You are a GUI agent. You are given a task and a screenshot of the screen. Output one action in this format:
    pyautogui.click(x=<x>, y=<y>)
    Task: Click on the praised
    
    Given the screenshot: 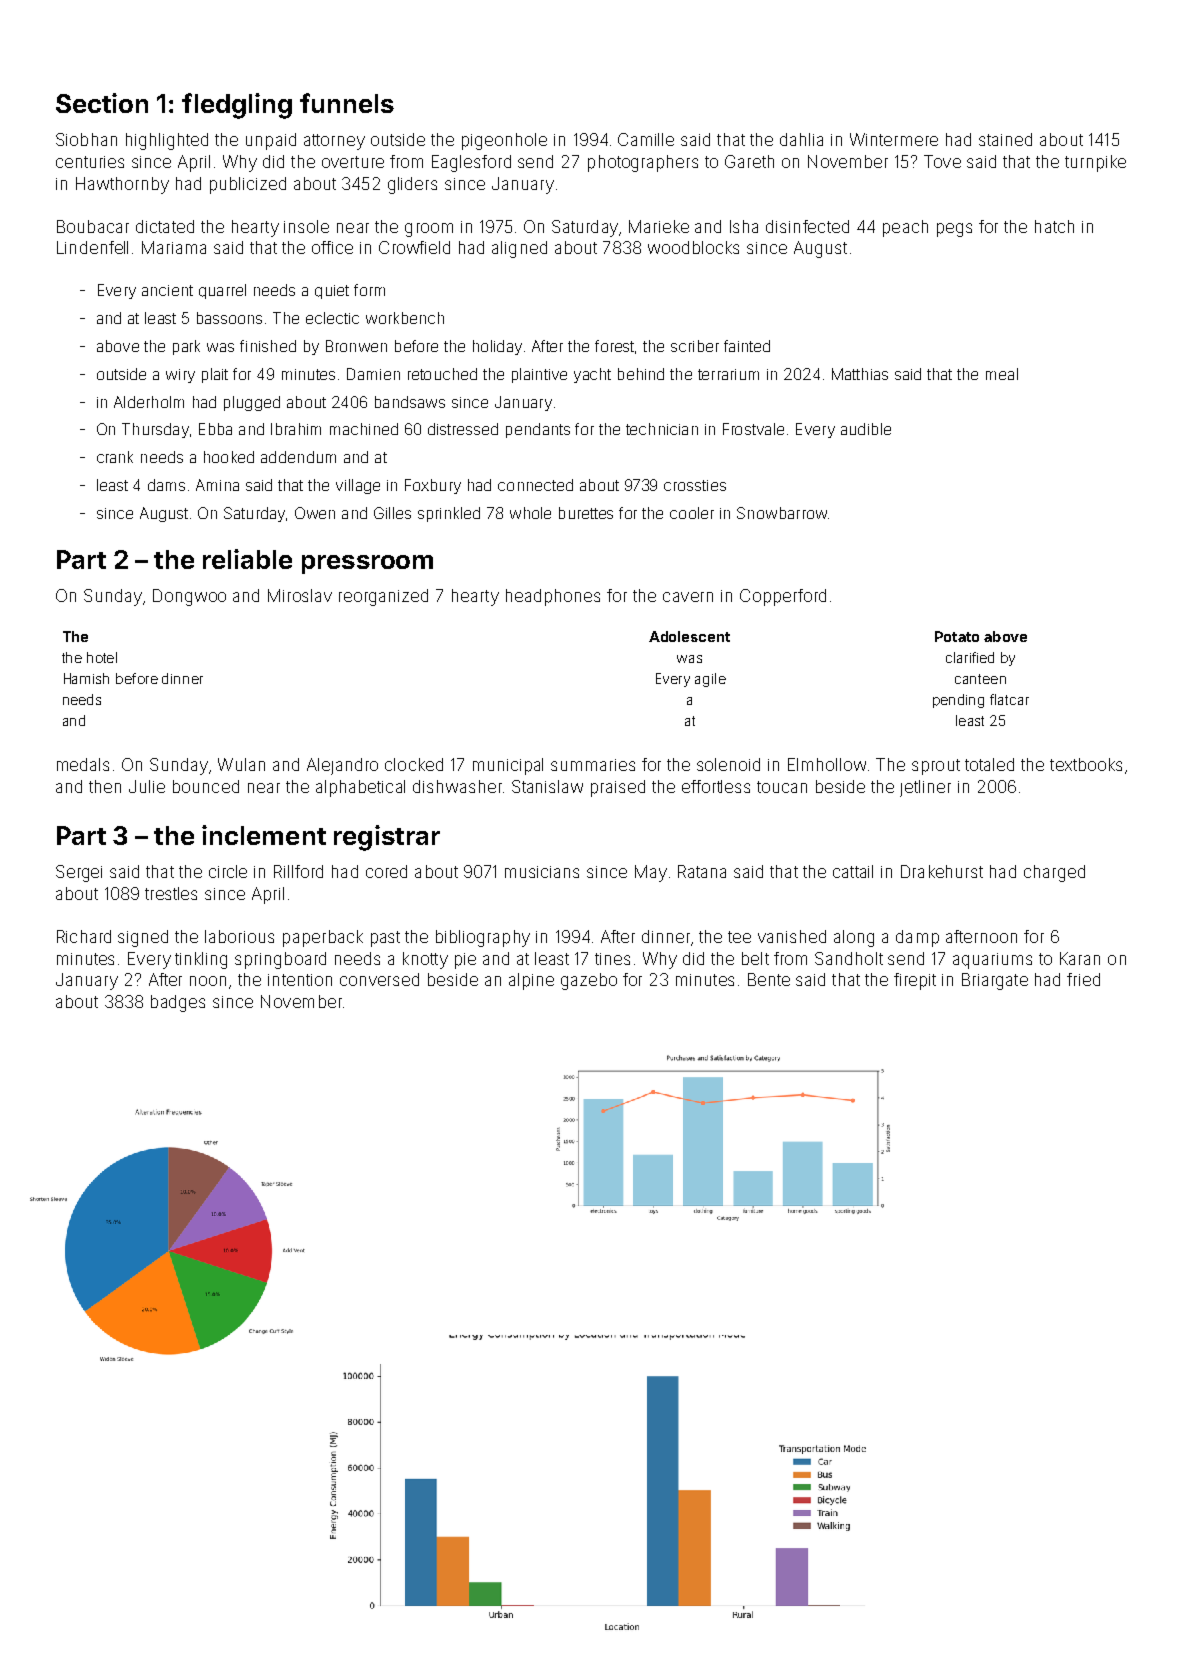 What is the action you would take?
    pyautogui.click(x=618, y=788)
